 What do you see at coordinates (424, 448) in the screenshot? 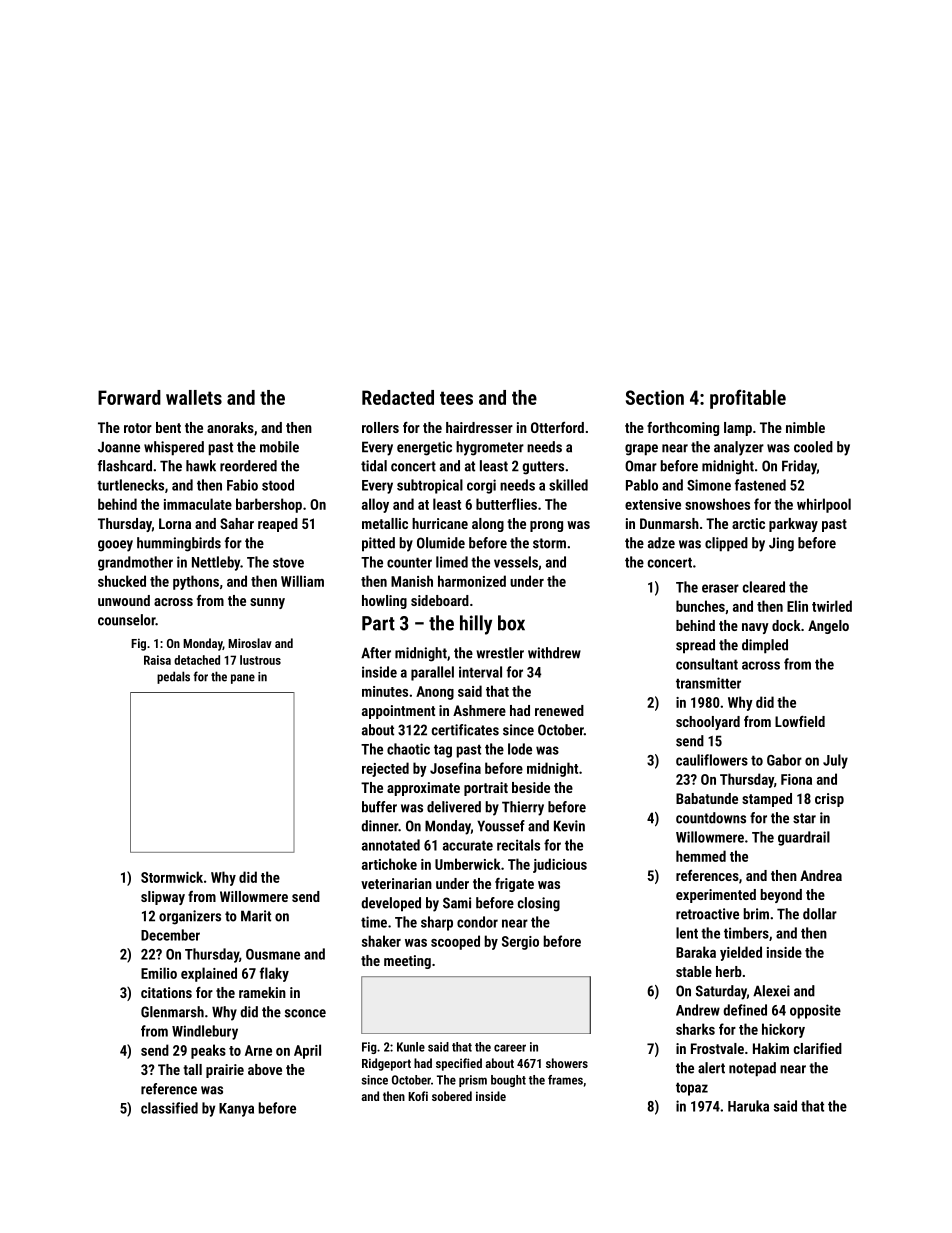
I see `energetic` at bounding box center [424, 448].
